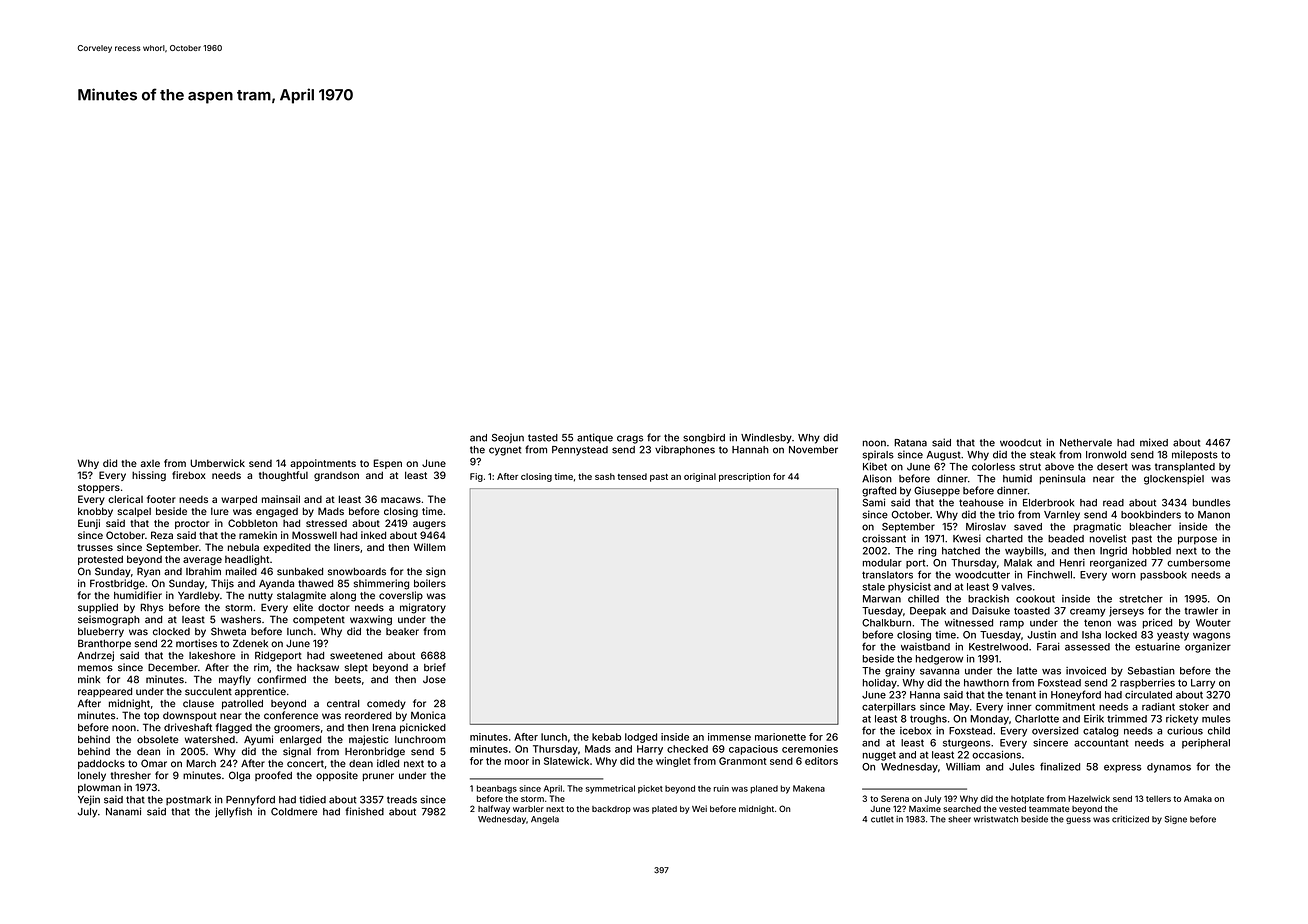 The image size is (1308, 924). I want to click on waistband, so click(925, 647).
